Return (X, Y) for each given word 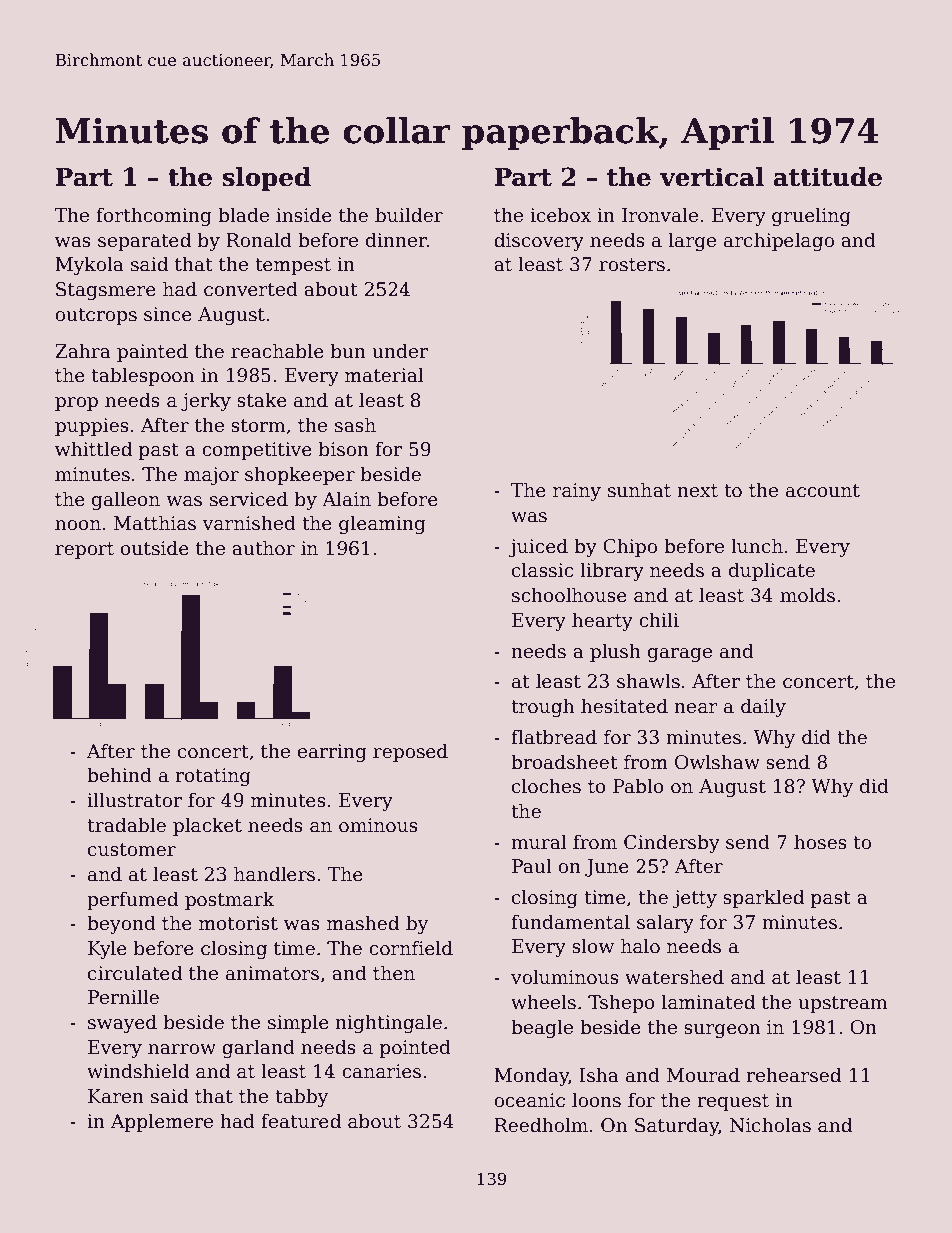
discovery (539, 241)
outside (155, 548)
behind (119, 775)
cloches (546, 786)
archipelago (779, 241)
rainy (577, 492)
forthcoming (154, 216)
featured (301, 1121)
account (823, 491)
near (696, 708)
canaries (381, 1071)
